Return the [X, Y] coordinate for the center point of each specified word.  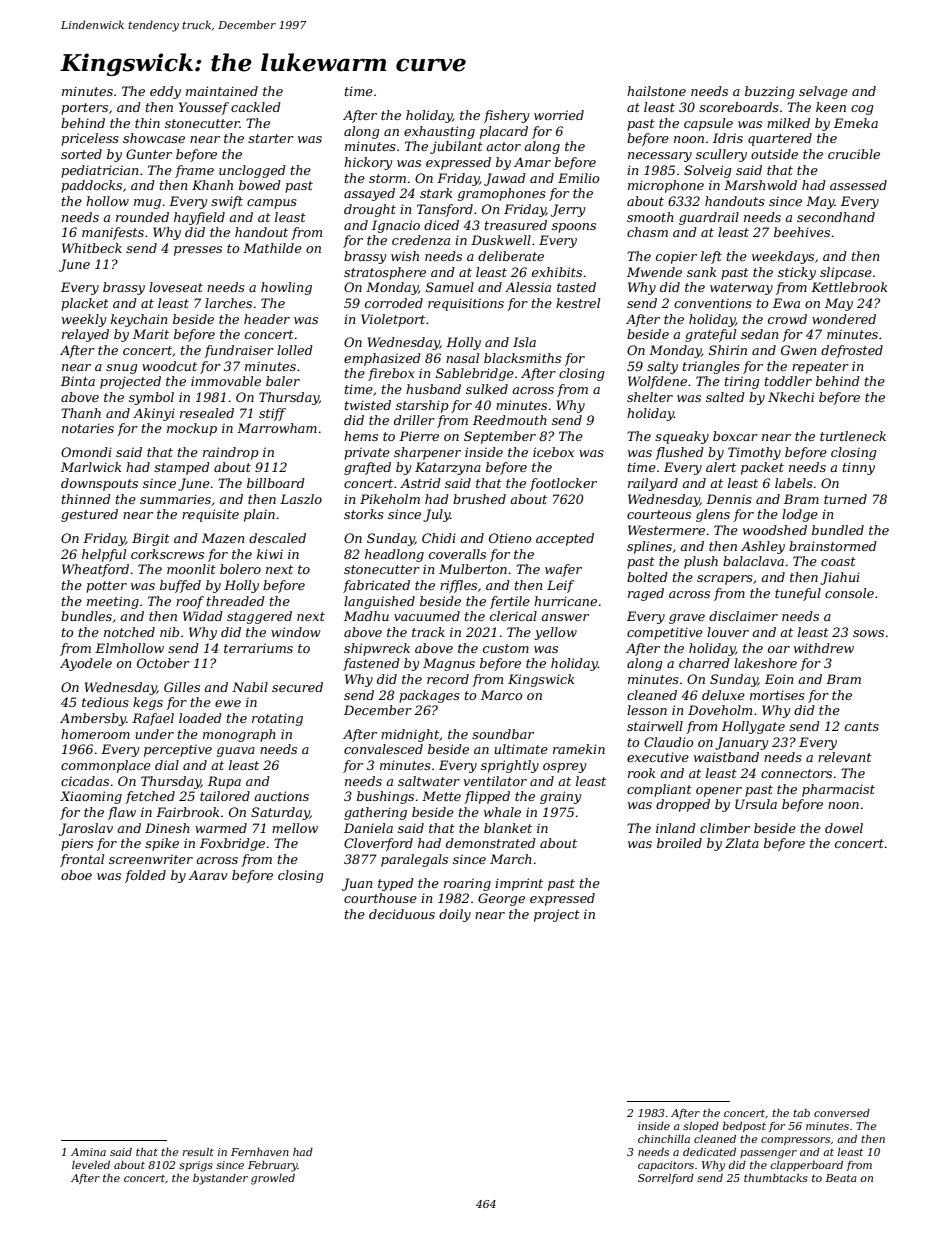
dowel [844, 828]
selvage [823, 92]
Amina [88, 1152]
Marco [501, 695]
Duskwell [501, 240]
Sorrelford [666, 1179]
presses [198, 251]
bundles [86, 616]
